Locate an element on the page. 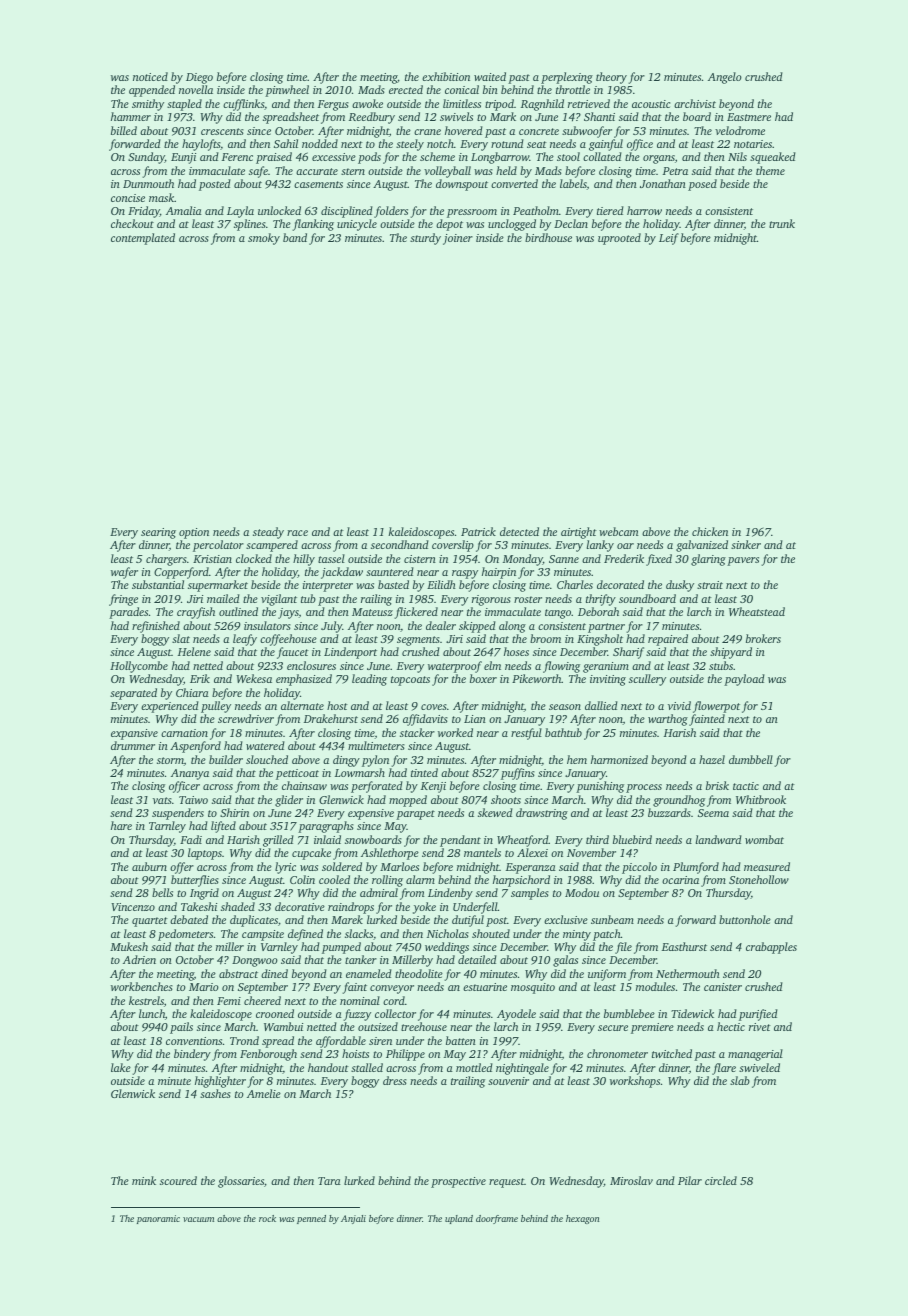 This document has height=1316, width=908. sauntered is located at coordinates (390, 571).
